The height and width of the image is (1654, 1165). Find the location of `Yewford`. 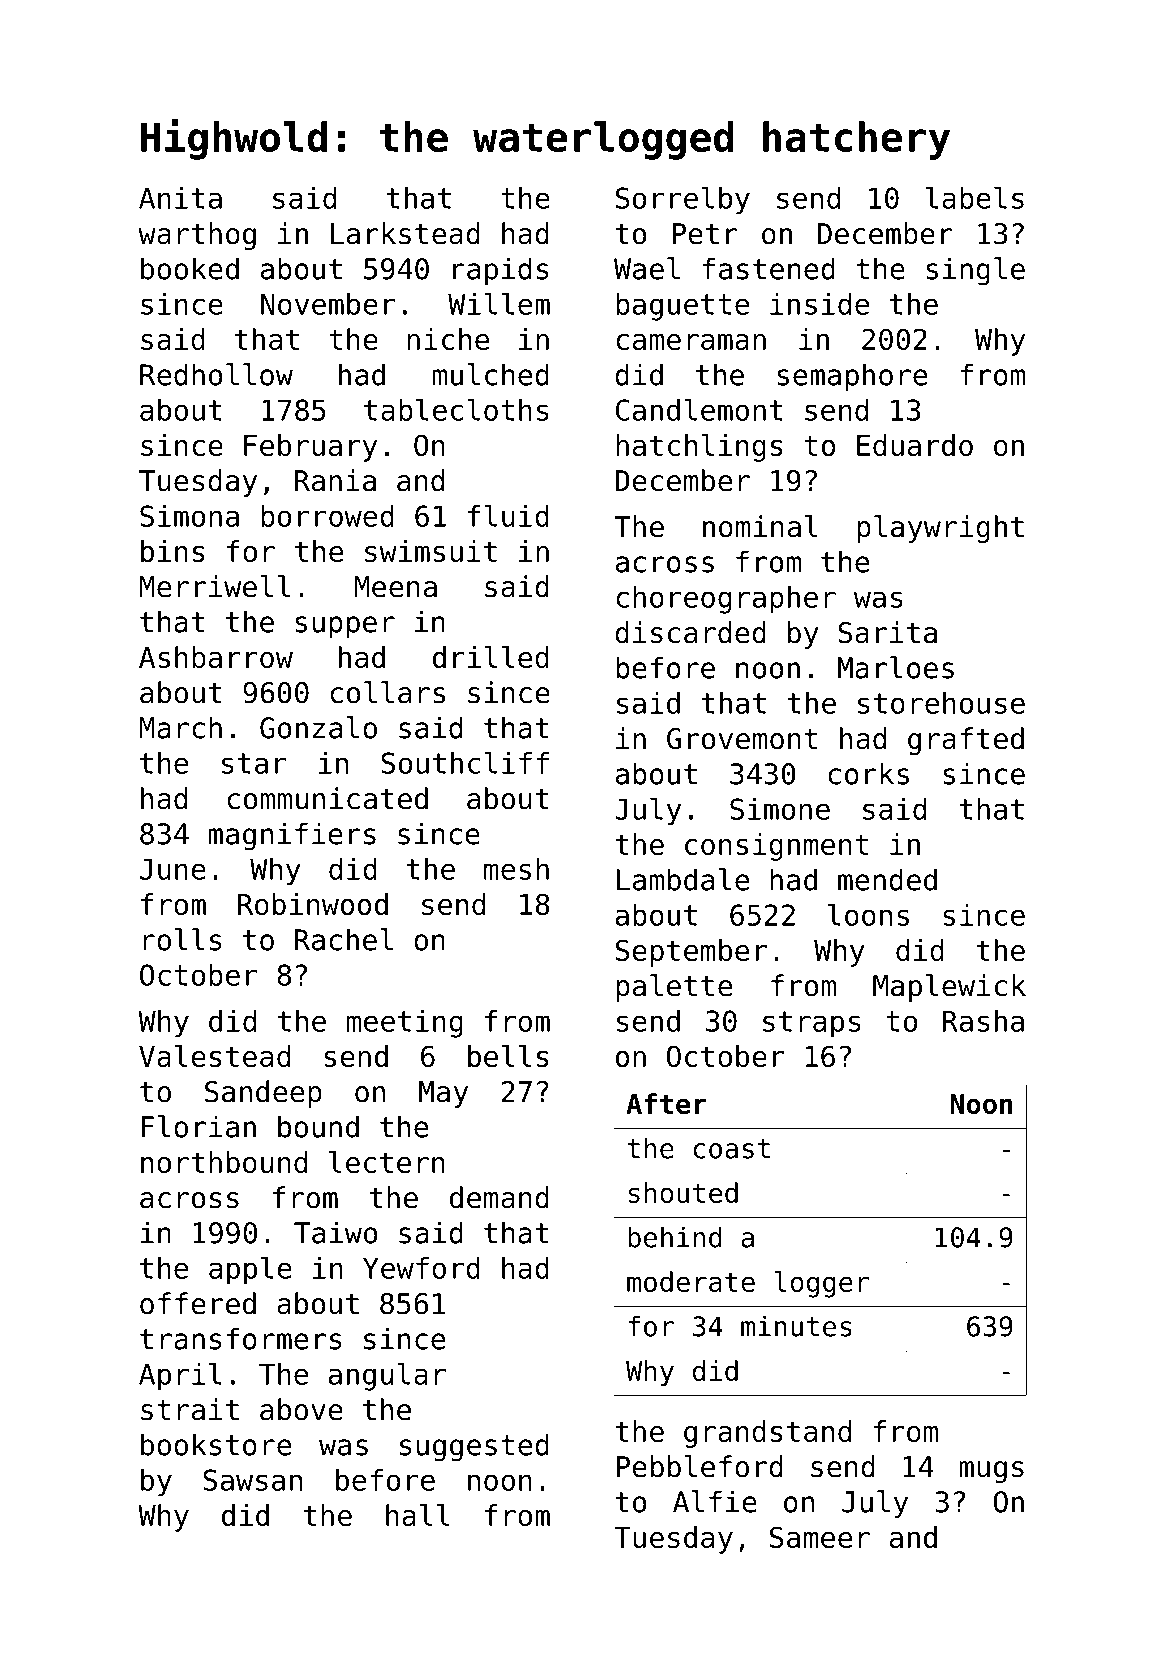

Yewford is located at coordinates (421, 1268).
